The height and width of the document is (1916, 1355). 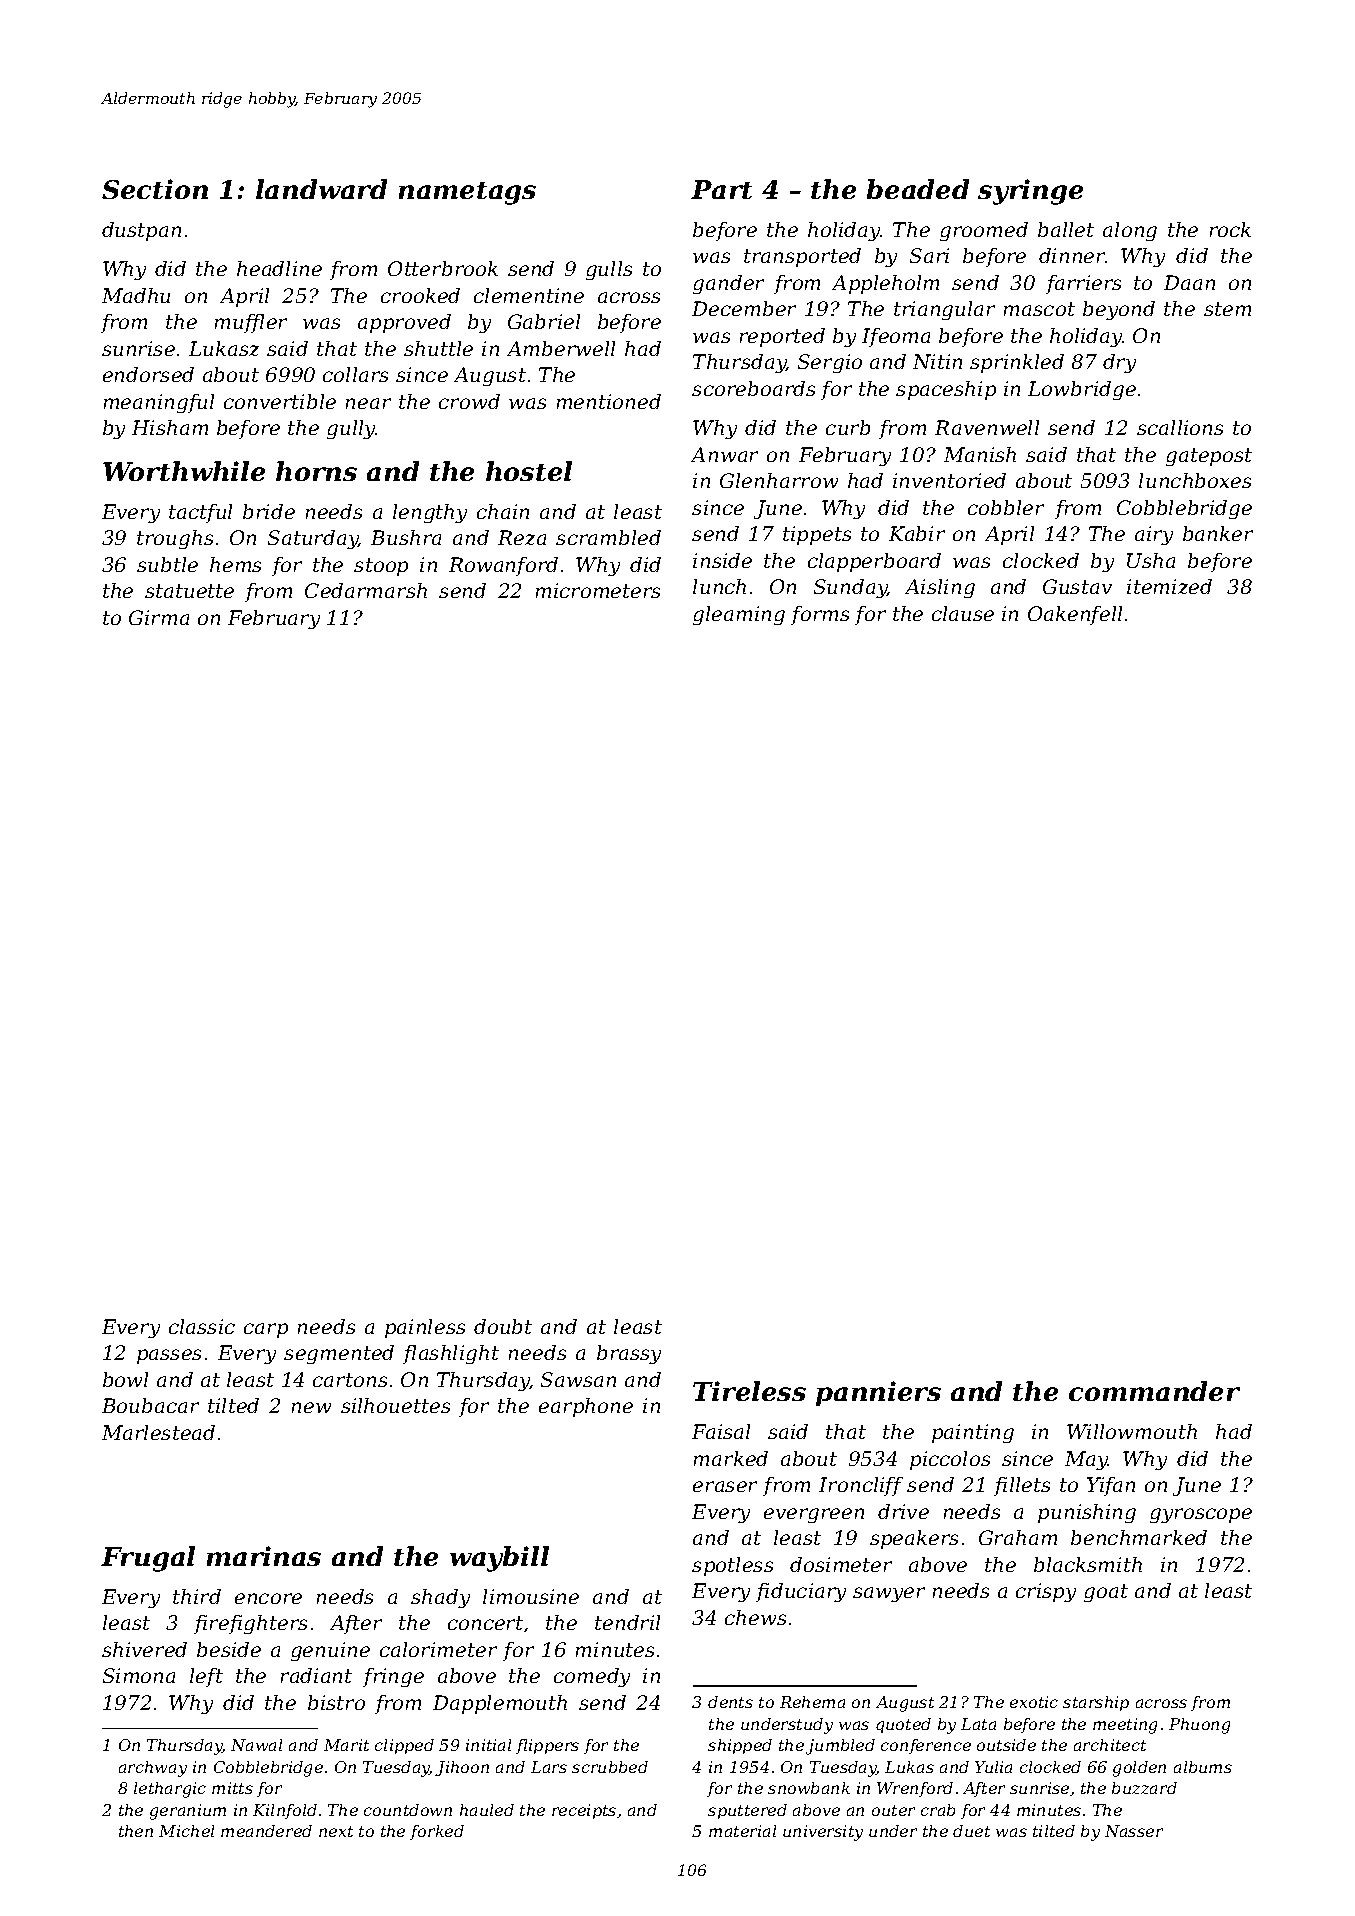 What do you see at coordinates (443, 268) in the document?
I see `Otterbrook` at bounding box center [443, 268].
